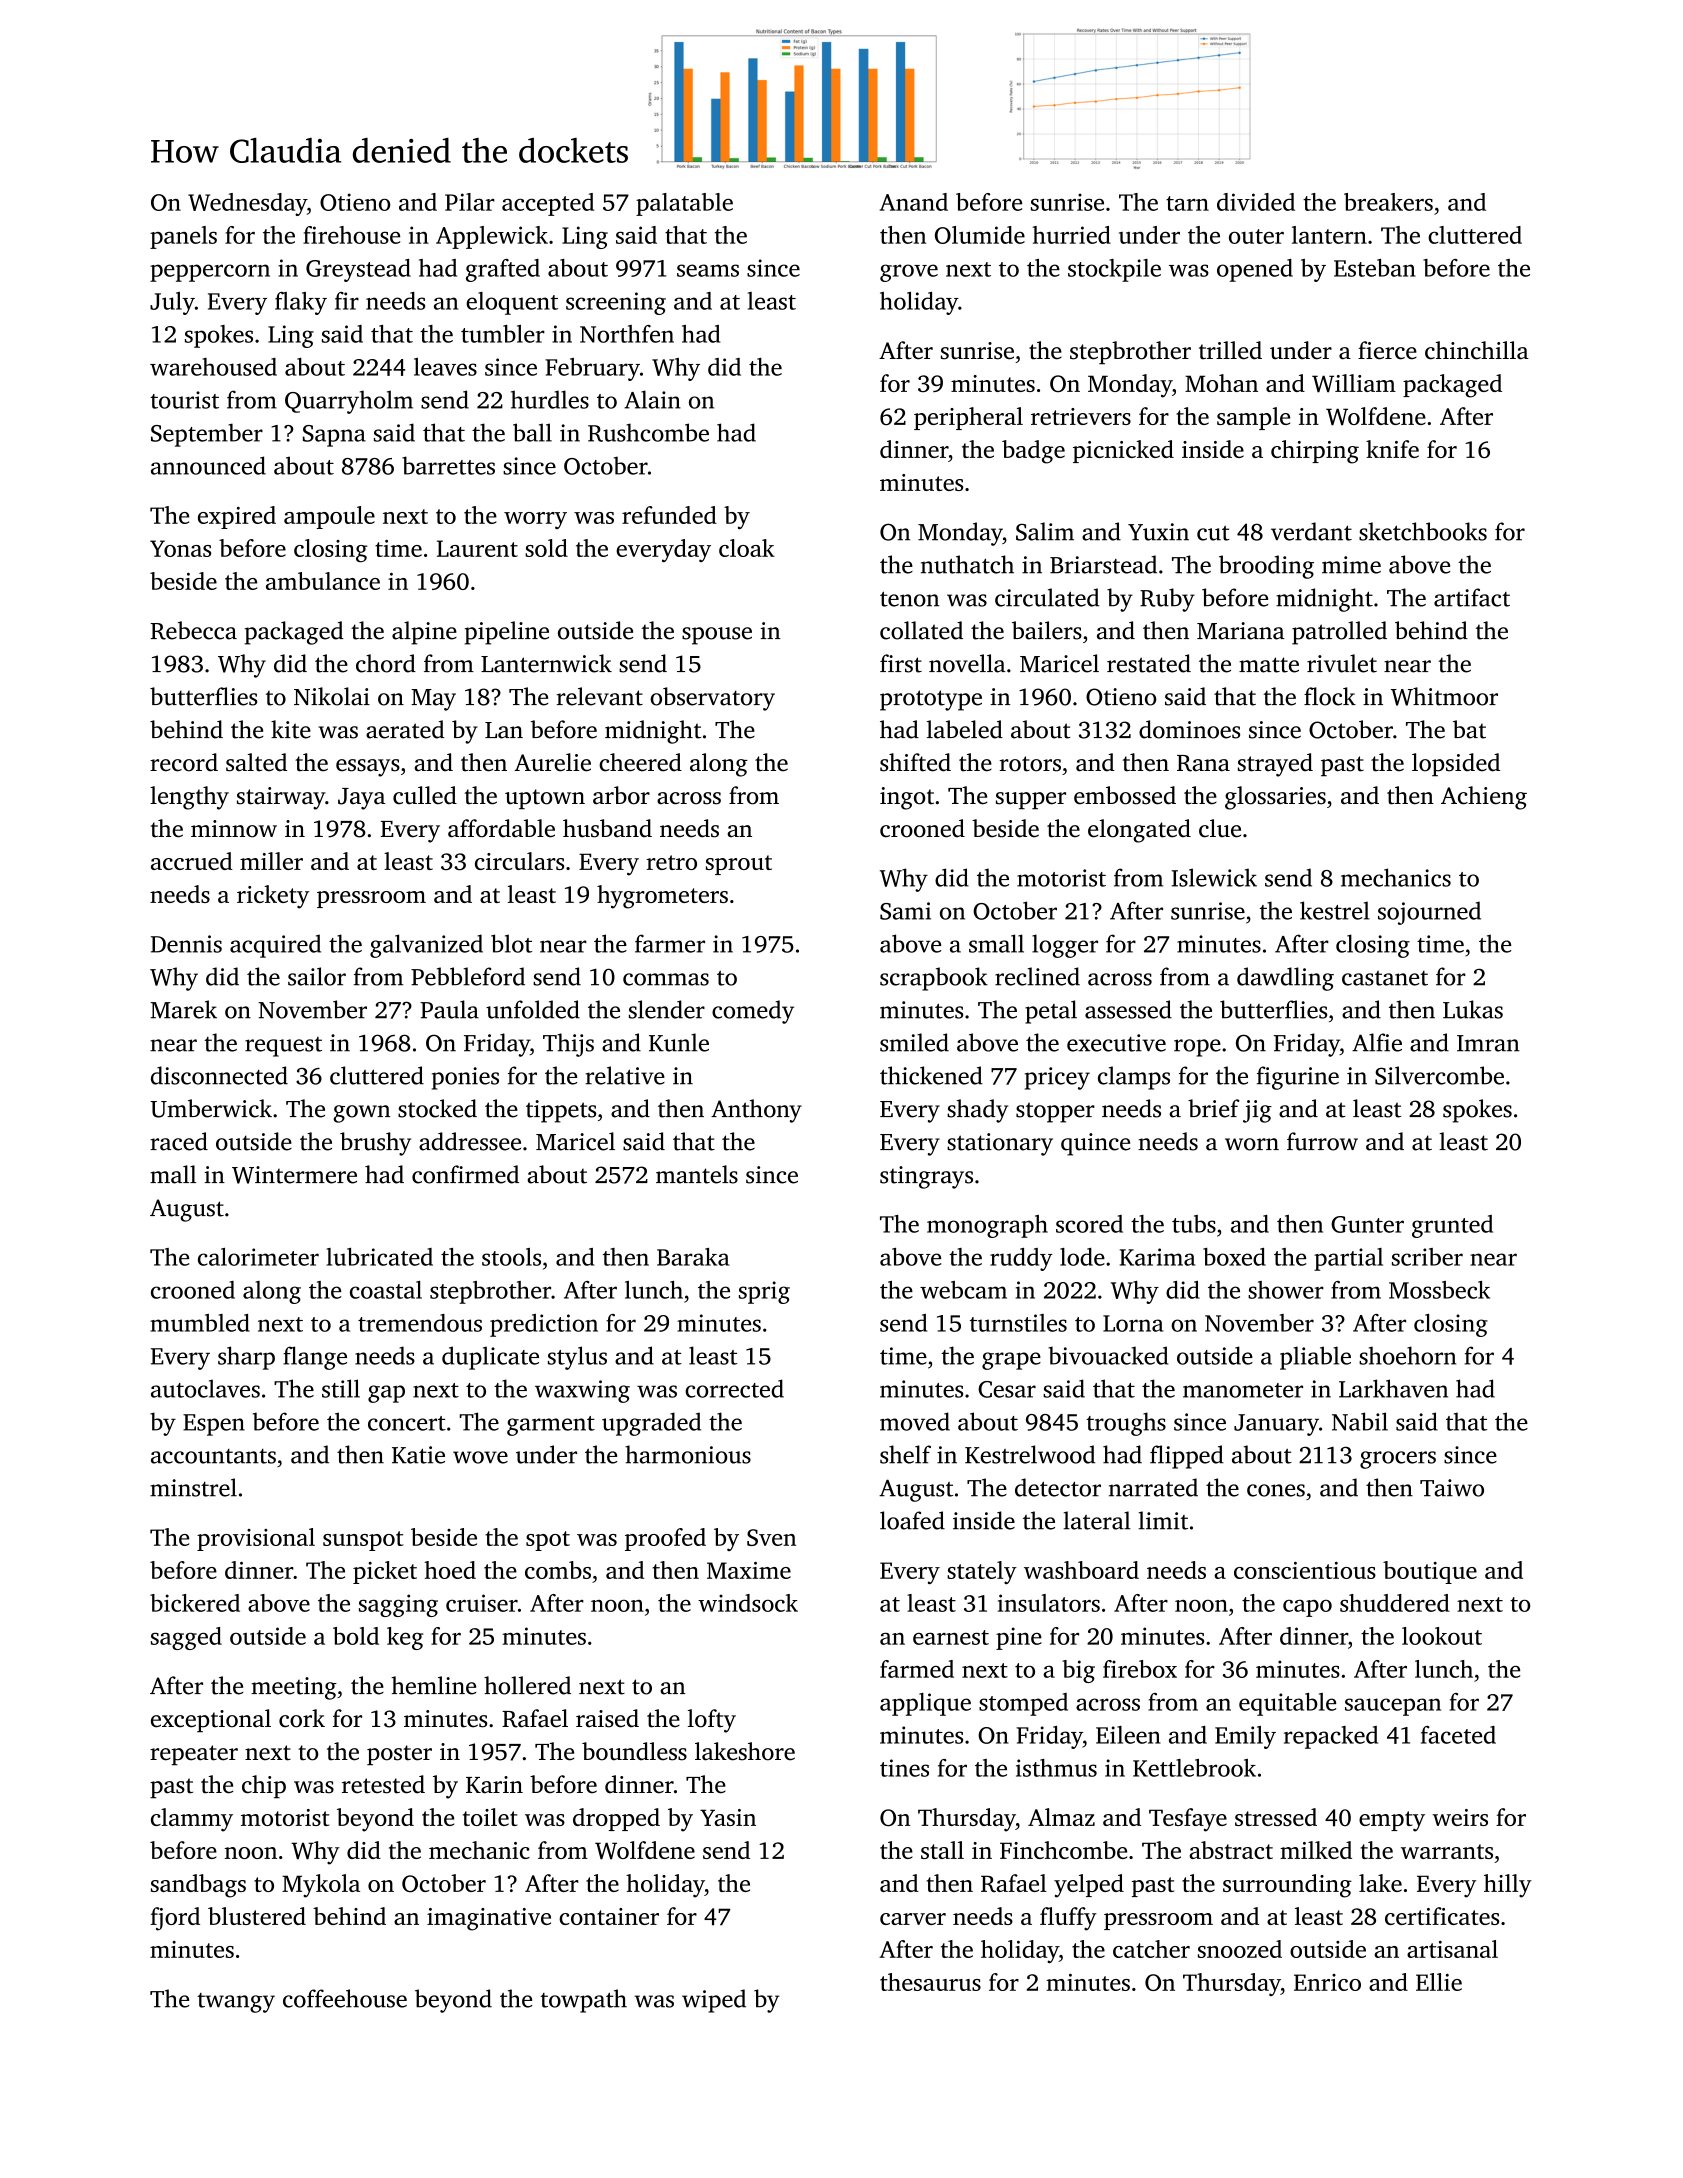 The width and height of the document is (1683, 2178). Describe the element at coordinates (739, 865) in the document. I see `sprout` at that location.
